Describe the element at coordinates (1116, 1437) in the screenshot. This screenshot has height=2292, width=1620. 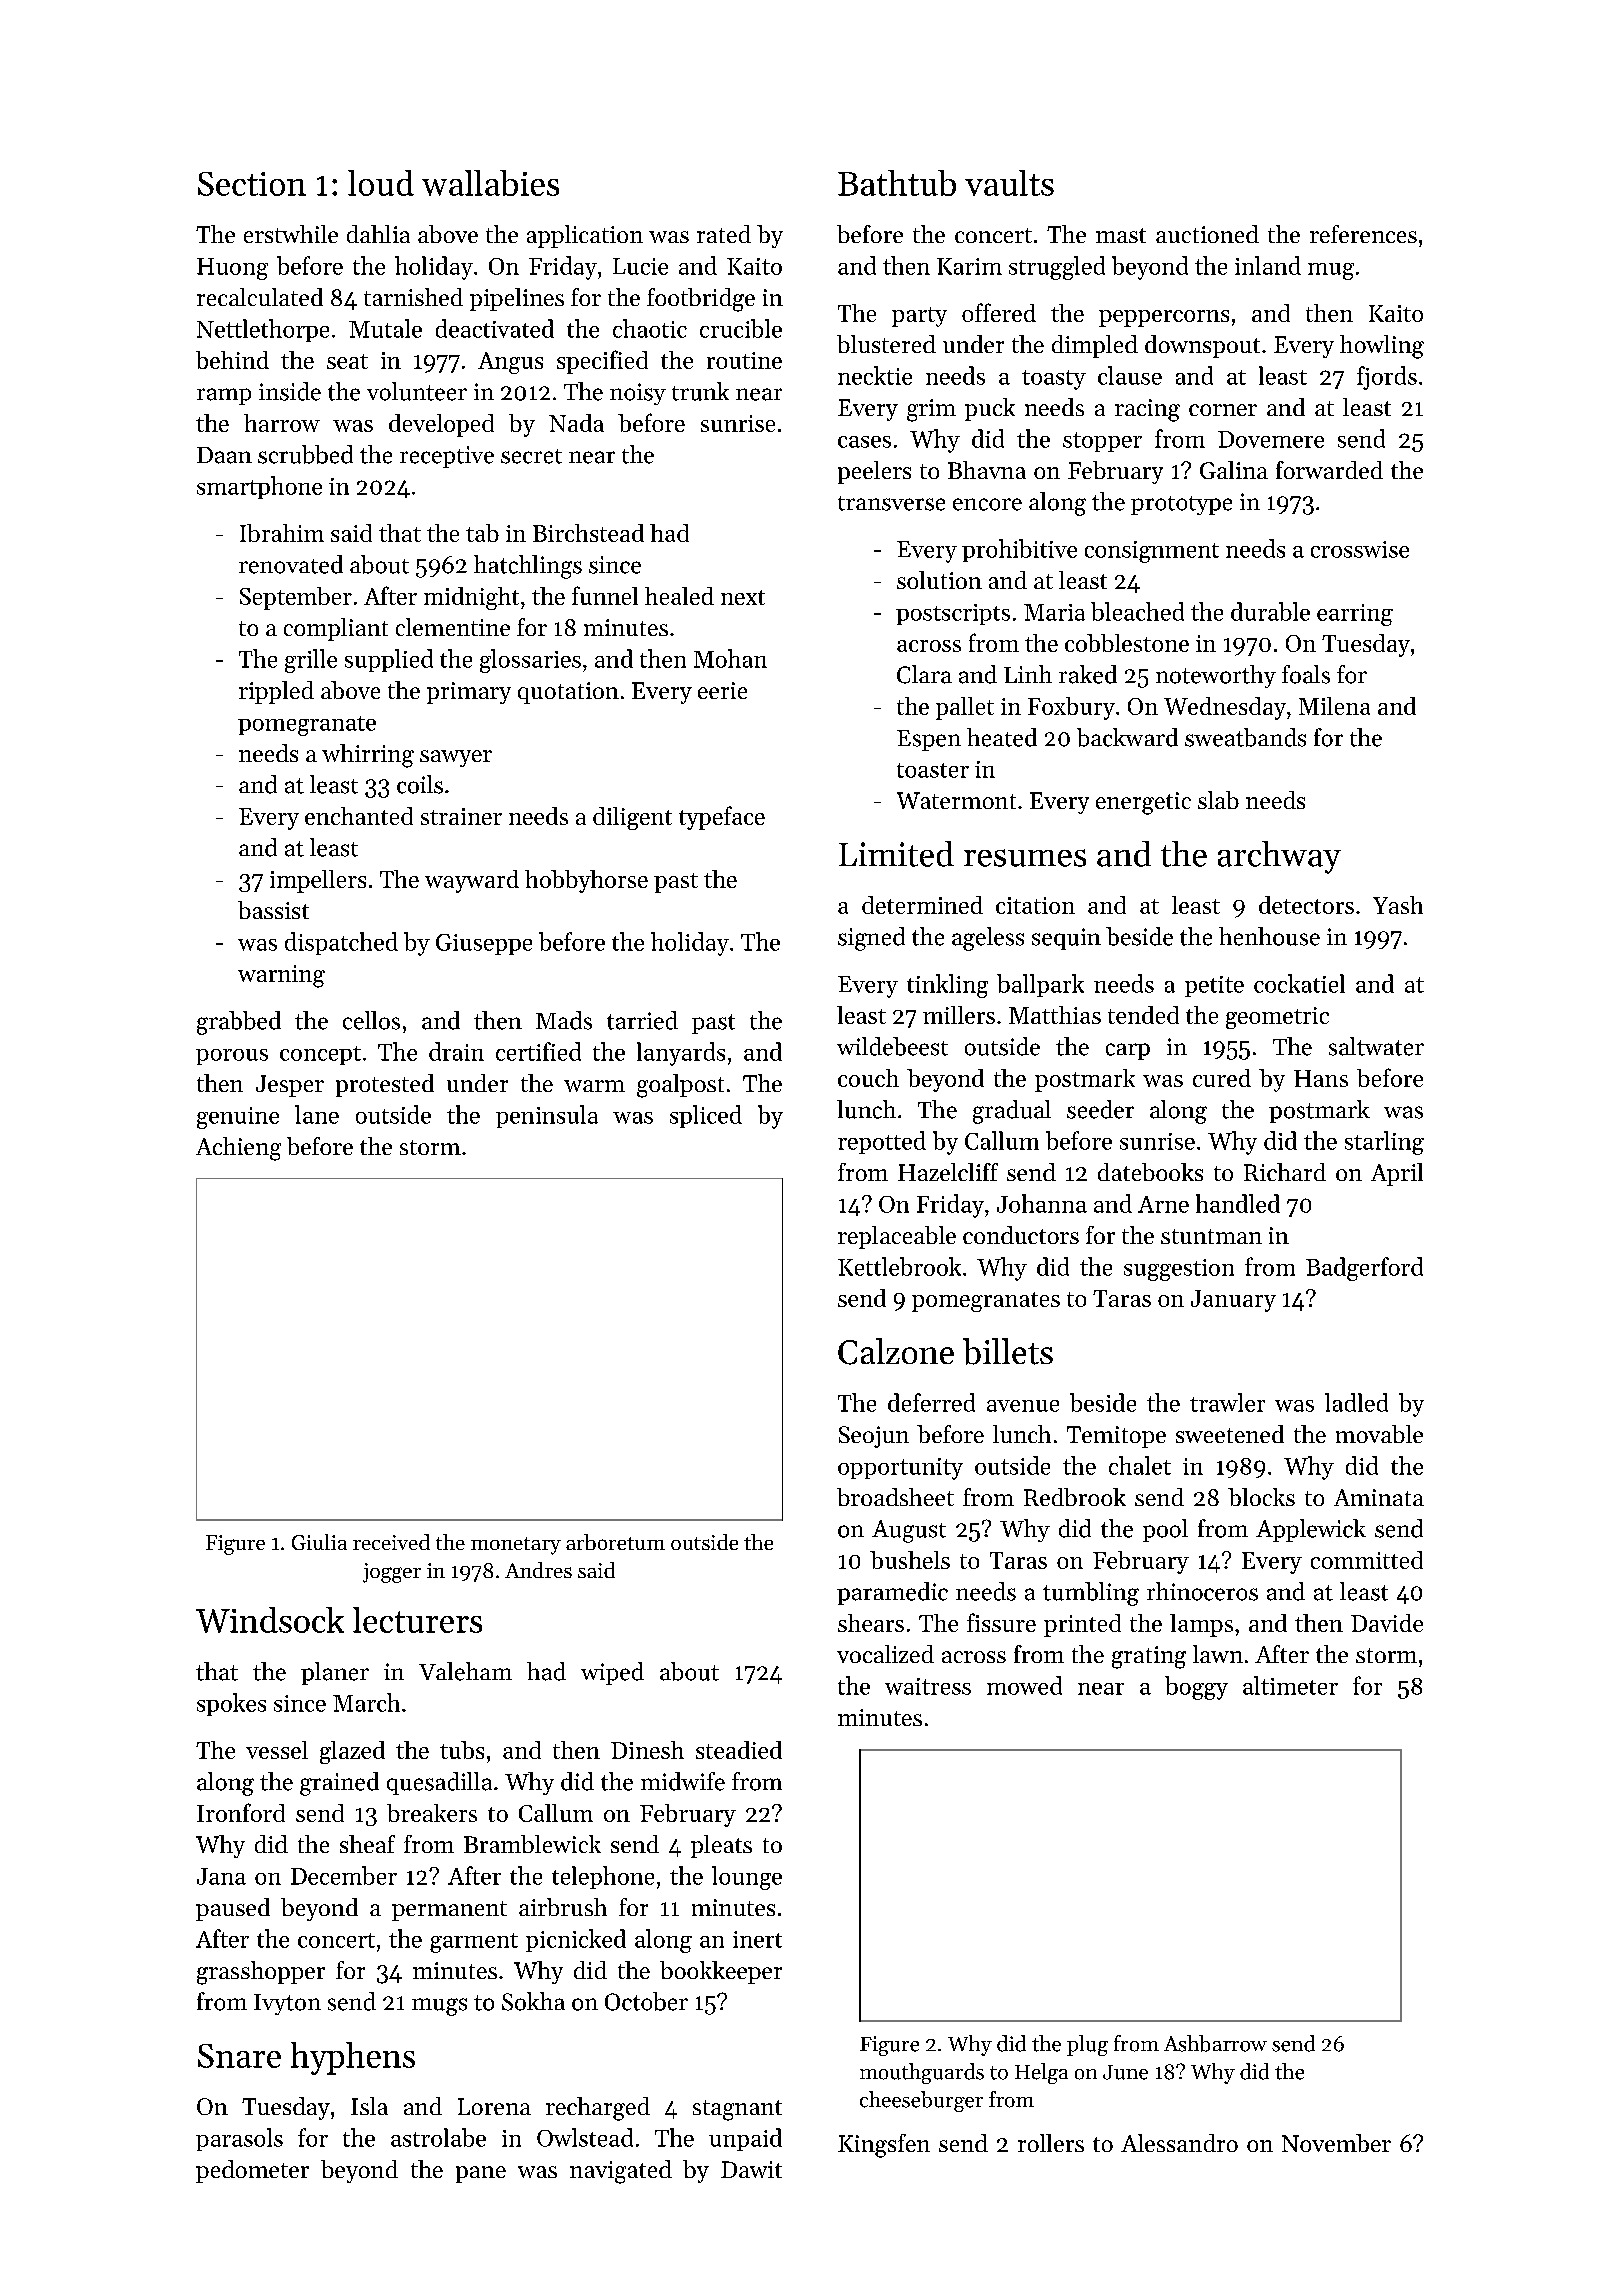
I see `Temitope` at that location.
